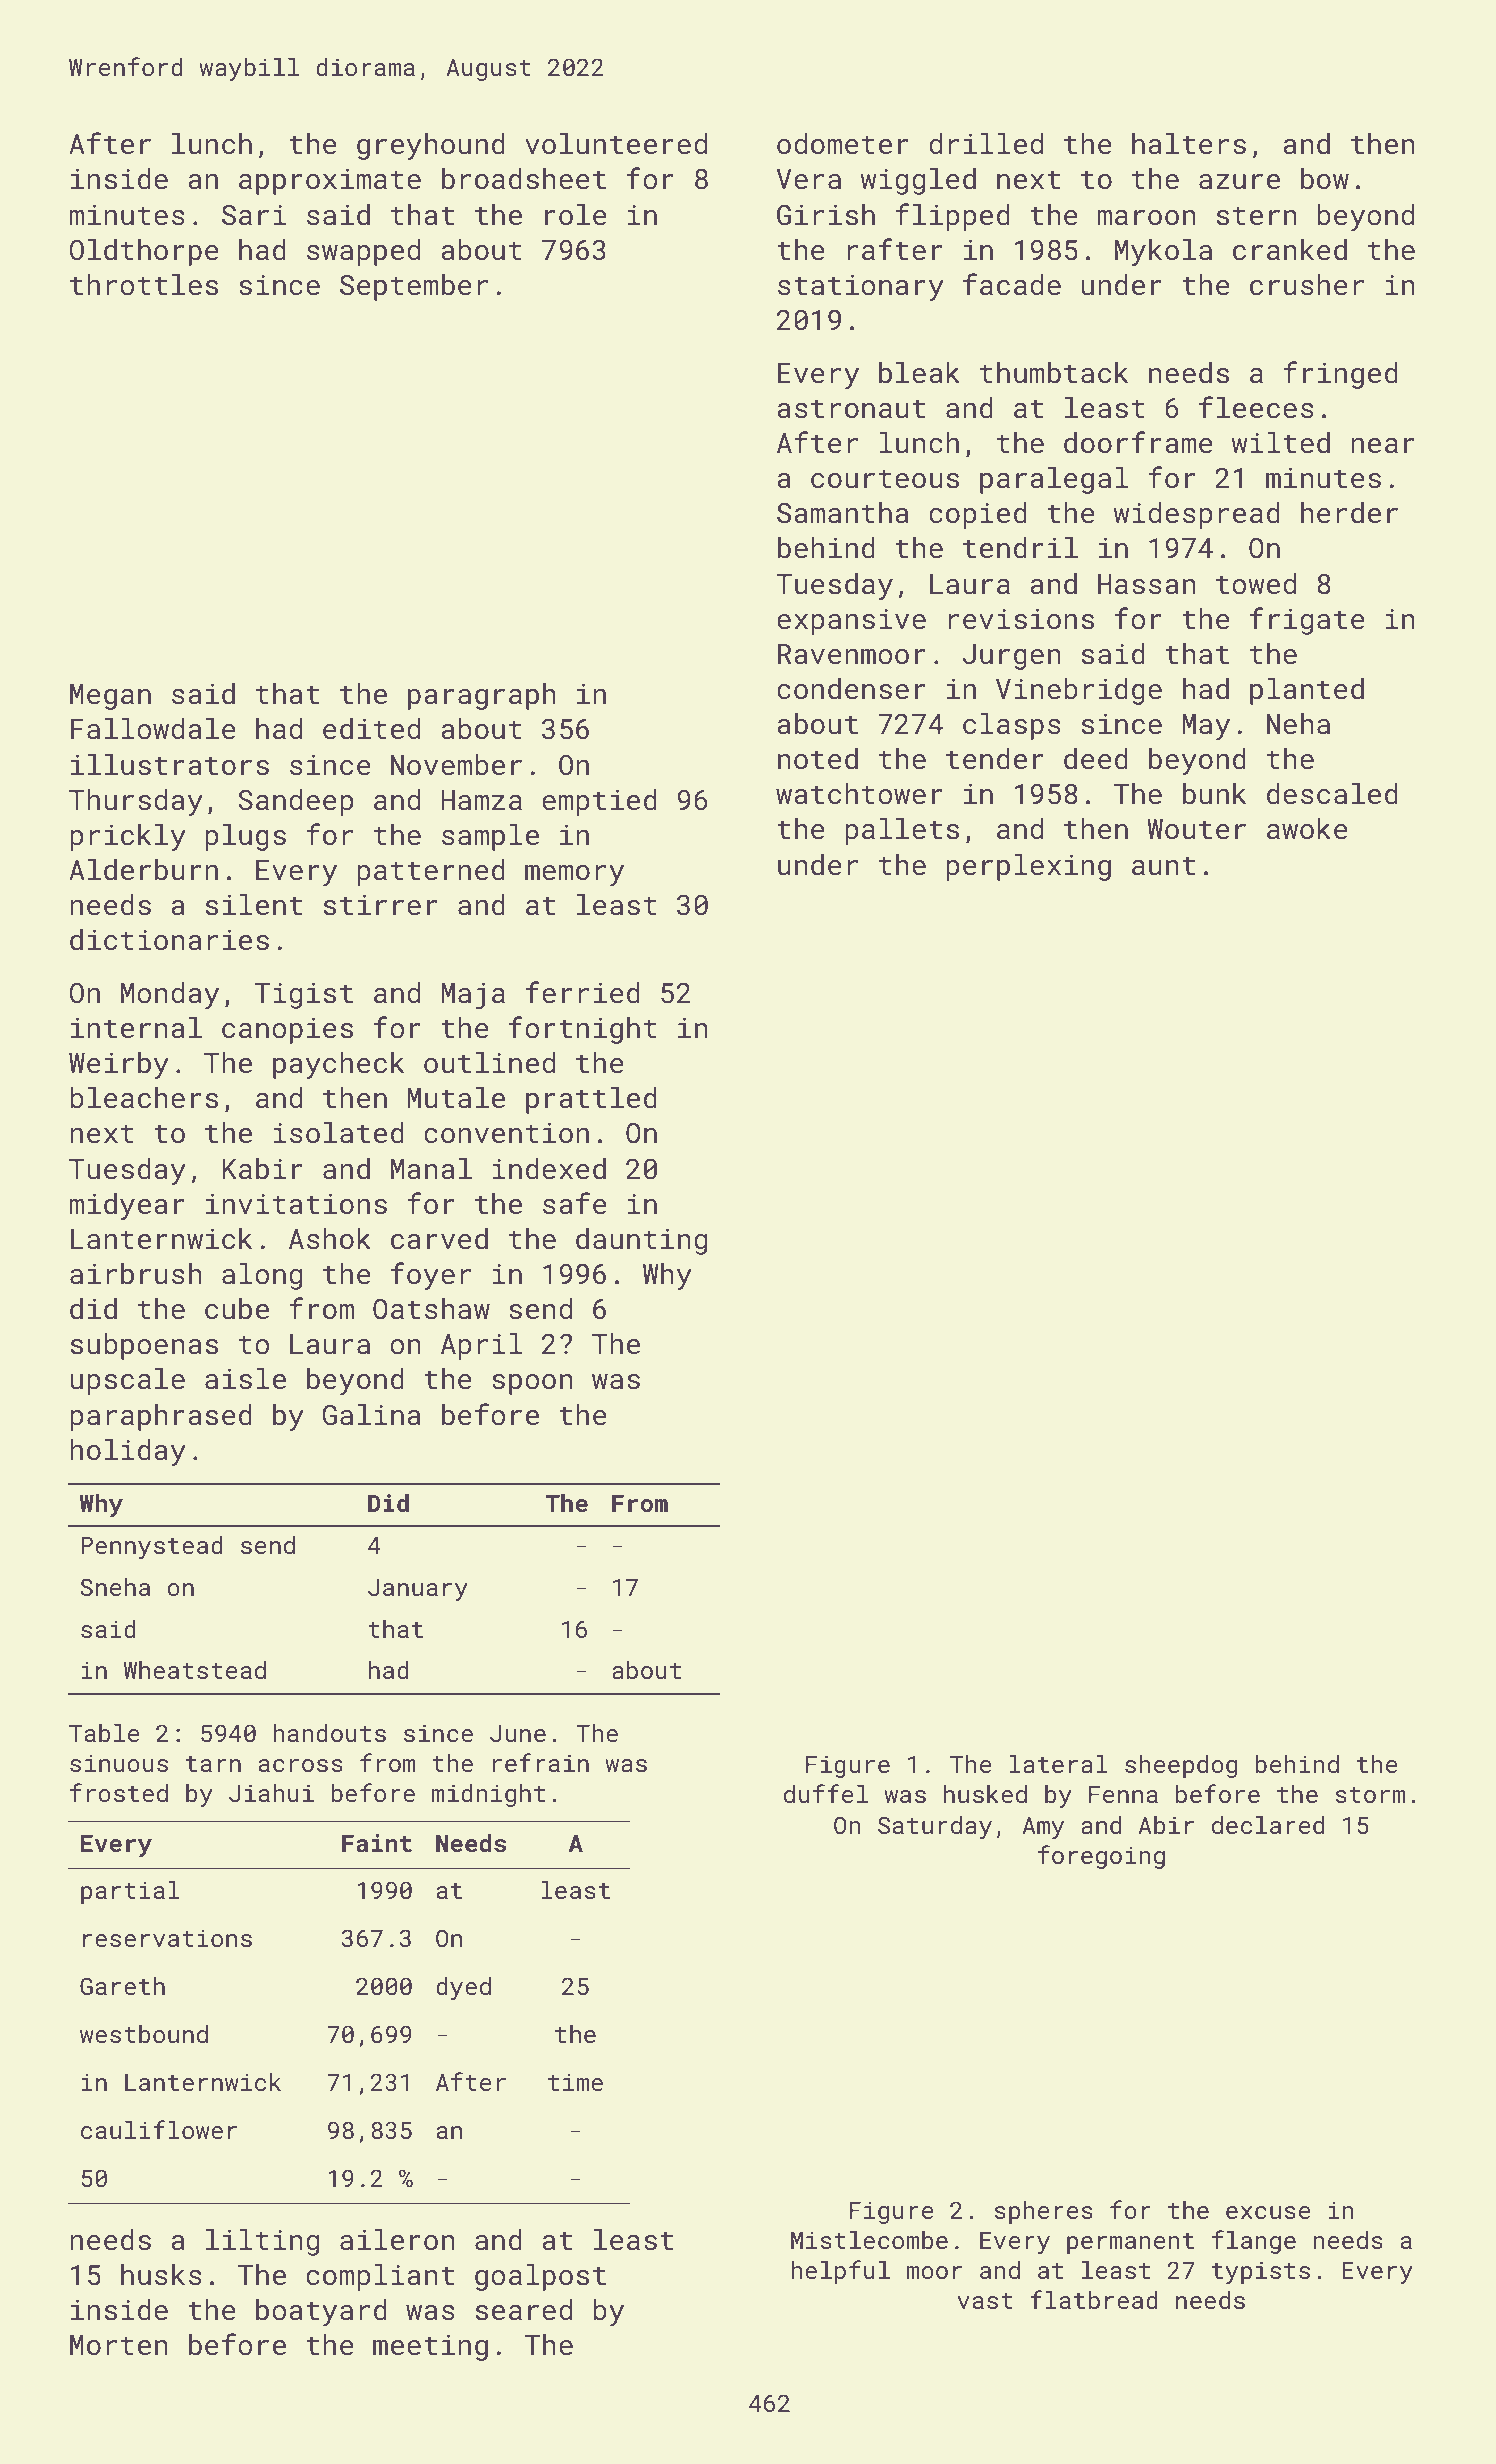 Image resolution: width=1496 pixels, height=2464 pixels. What do you see at coordinates (1196, 829) in the page?
I see `Wouter` at bounding box center [1196, 829].
